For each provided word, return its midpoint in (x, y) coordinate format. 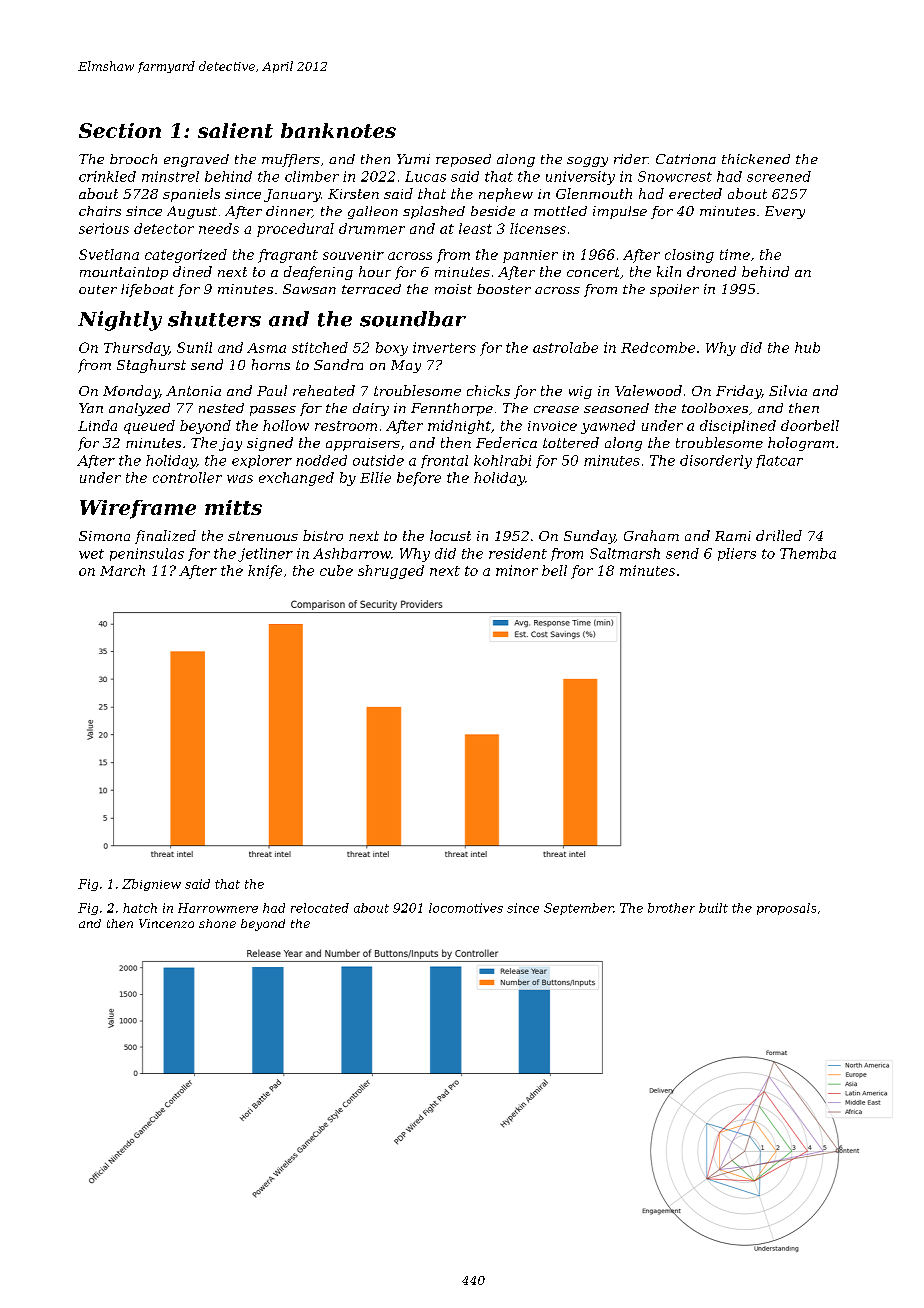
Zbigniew (151, 885)
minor (517, 570)
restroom (346, 426)
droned (711, 271)
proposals (786, 909)
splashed (434, 212)
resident (518, 553)
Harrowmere (218, 908)
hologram (801, 444)
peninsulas (147, 554)
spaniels (191, 195)
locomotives (466, 908)
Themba (808, 553)
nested (221, 408)
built (713, 908)
